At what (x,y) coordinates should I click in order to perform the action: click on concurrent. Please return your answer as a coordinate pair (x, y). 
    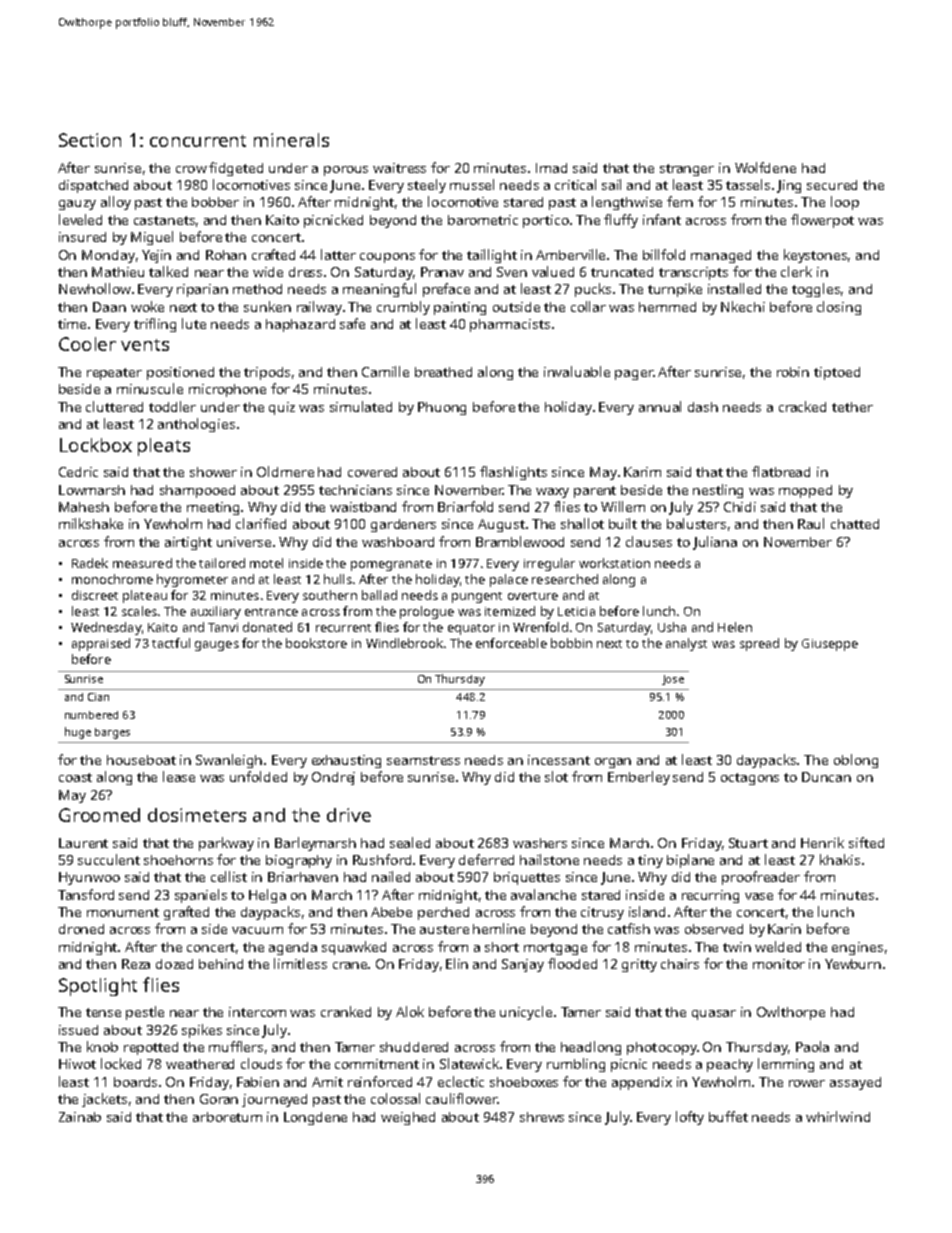
    Looking at the image, I should click on (198, 141).
